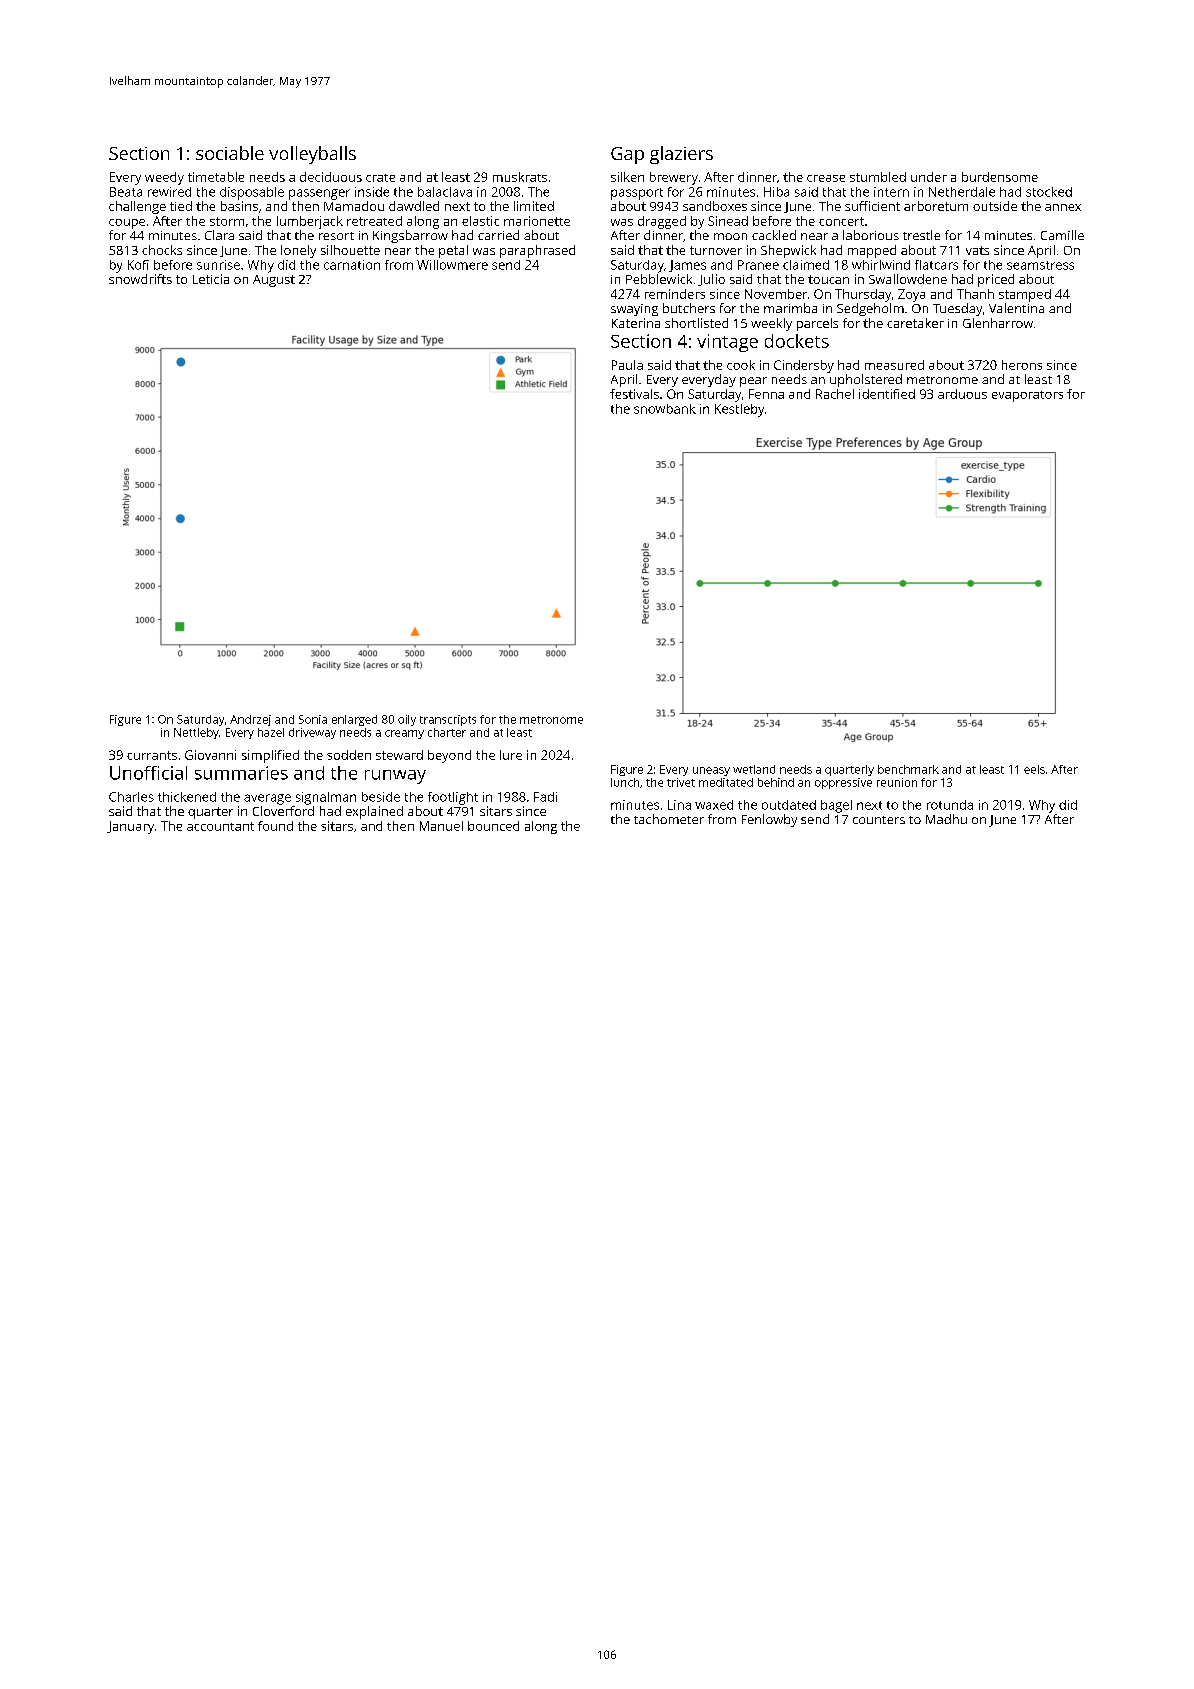 Image resolution: width=1194 pixels, height=1689 pixels. I want to click on Cindersby, so click(804, 366).
